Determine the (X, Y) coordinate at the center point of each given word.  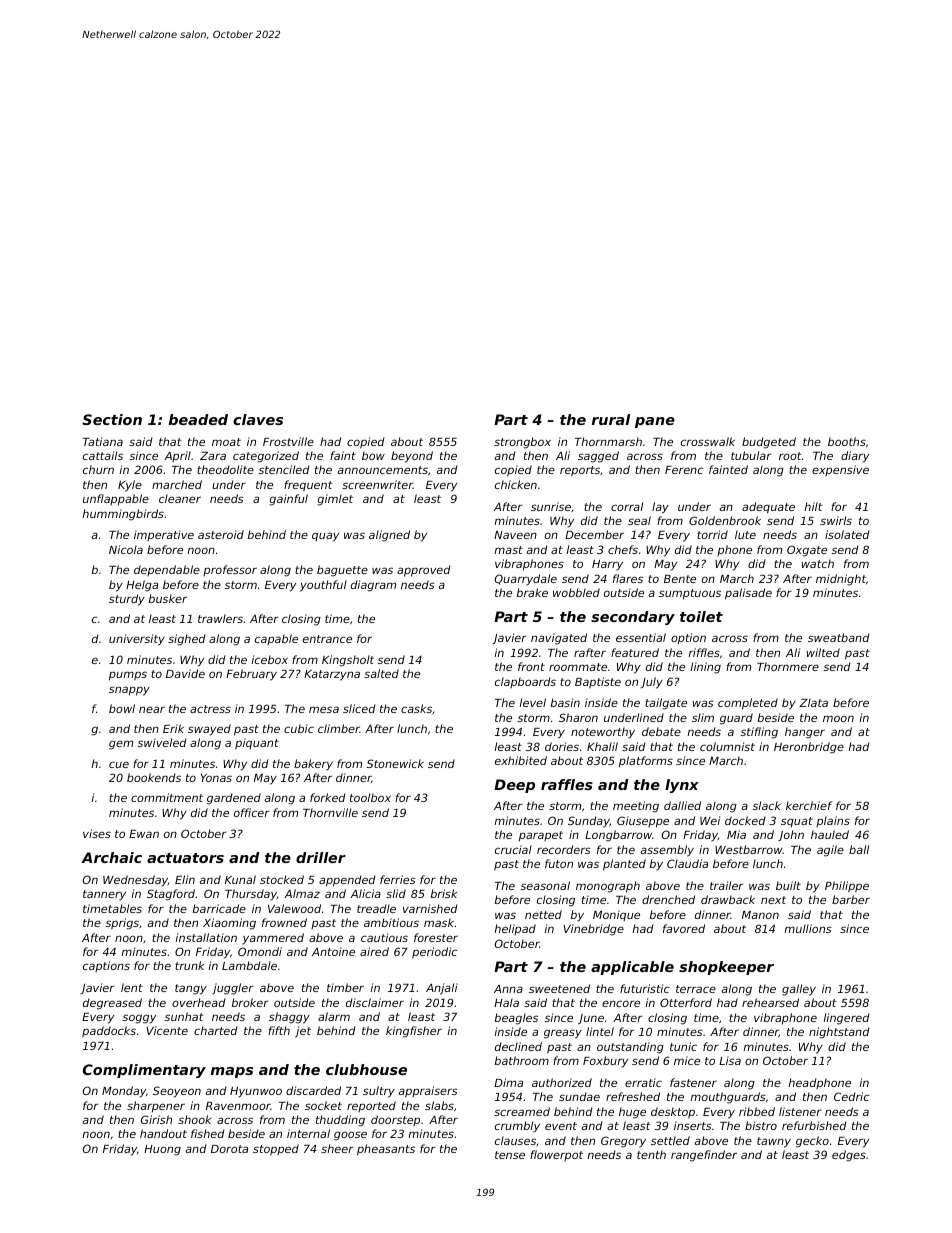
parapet (541, 836)
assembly (667, 851)
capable (276, 639)
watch (818, 563)
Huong (162, 1150)
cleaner (180, 498)
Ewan (144, 834)
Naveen (515, 535)
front (531, 666)
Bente (680, 579)
